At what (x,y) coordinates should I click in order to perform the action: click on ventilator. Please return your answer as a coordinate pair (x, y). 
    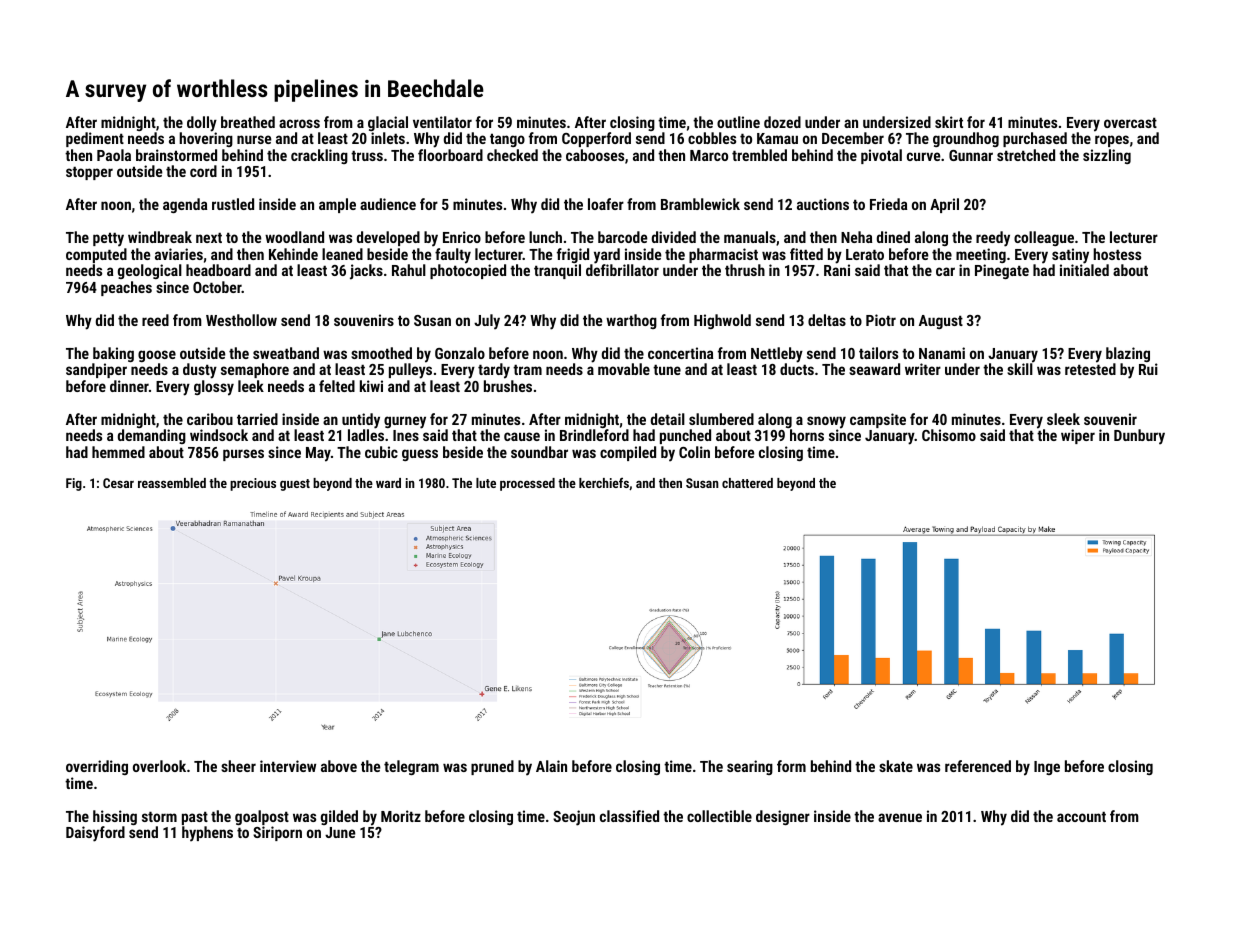
    Looking at the image, I should click on (442, 122).
